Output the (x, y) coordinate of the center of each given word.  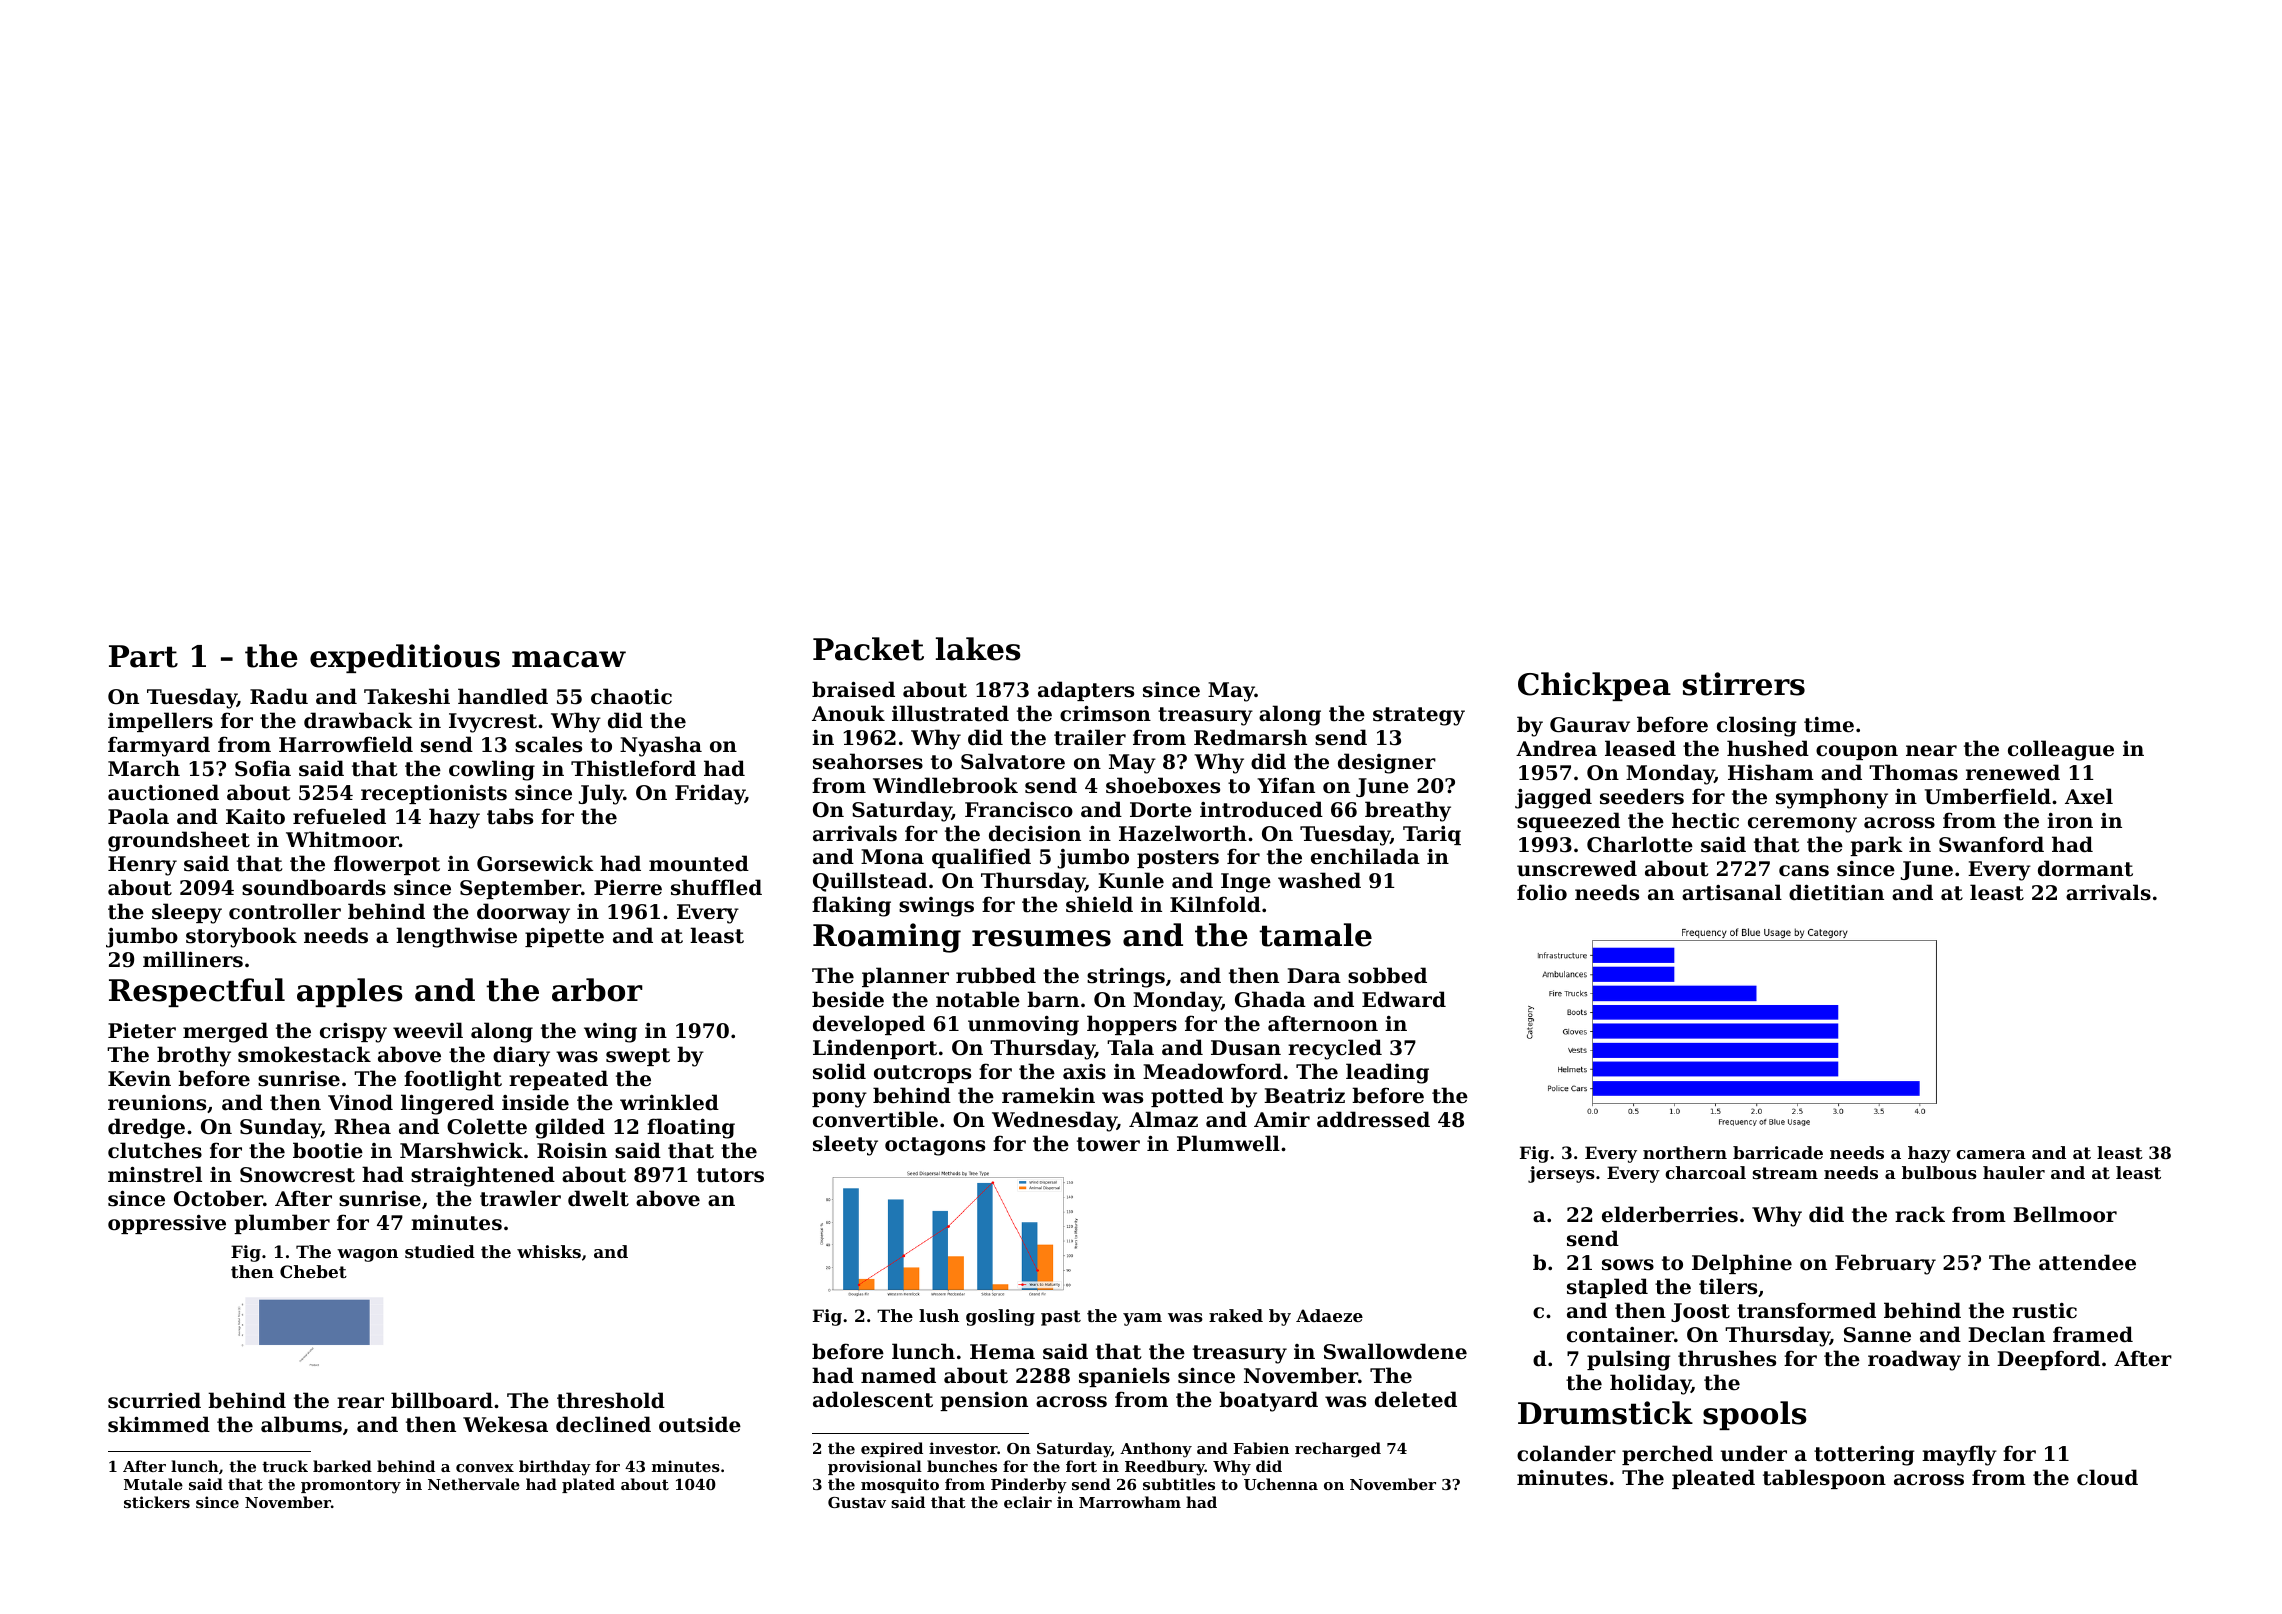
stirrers (1744, 684)
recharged (1338, 1450)
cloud (2107, 1477)
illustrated (950, 713)
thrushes (1727, 1358)
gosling (1000, 1317)
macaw (569, 659)
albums (301, 1424)
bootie (328, 1150)
